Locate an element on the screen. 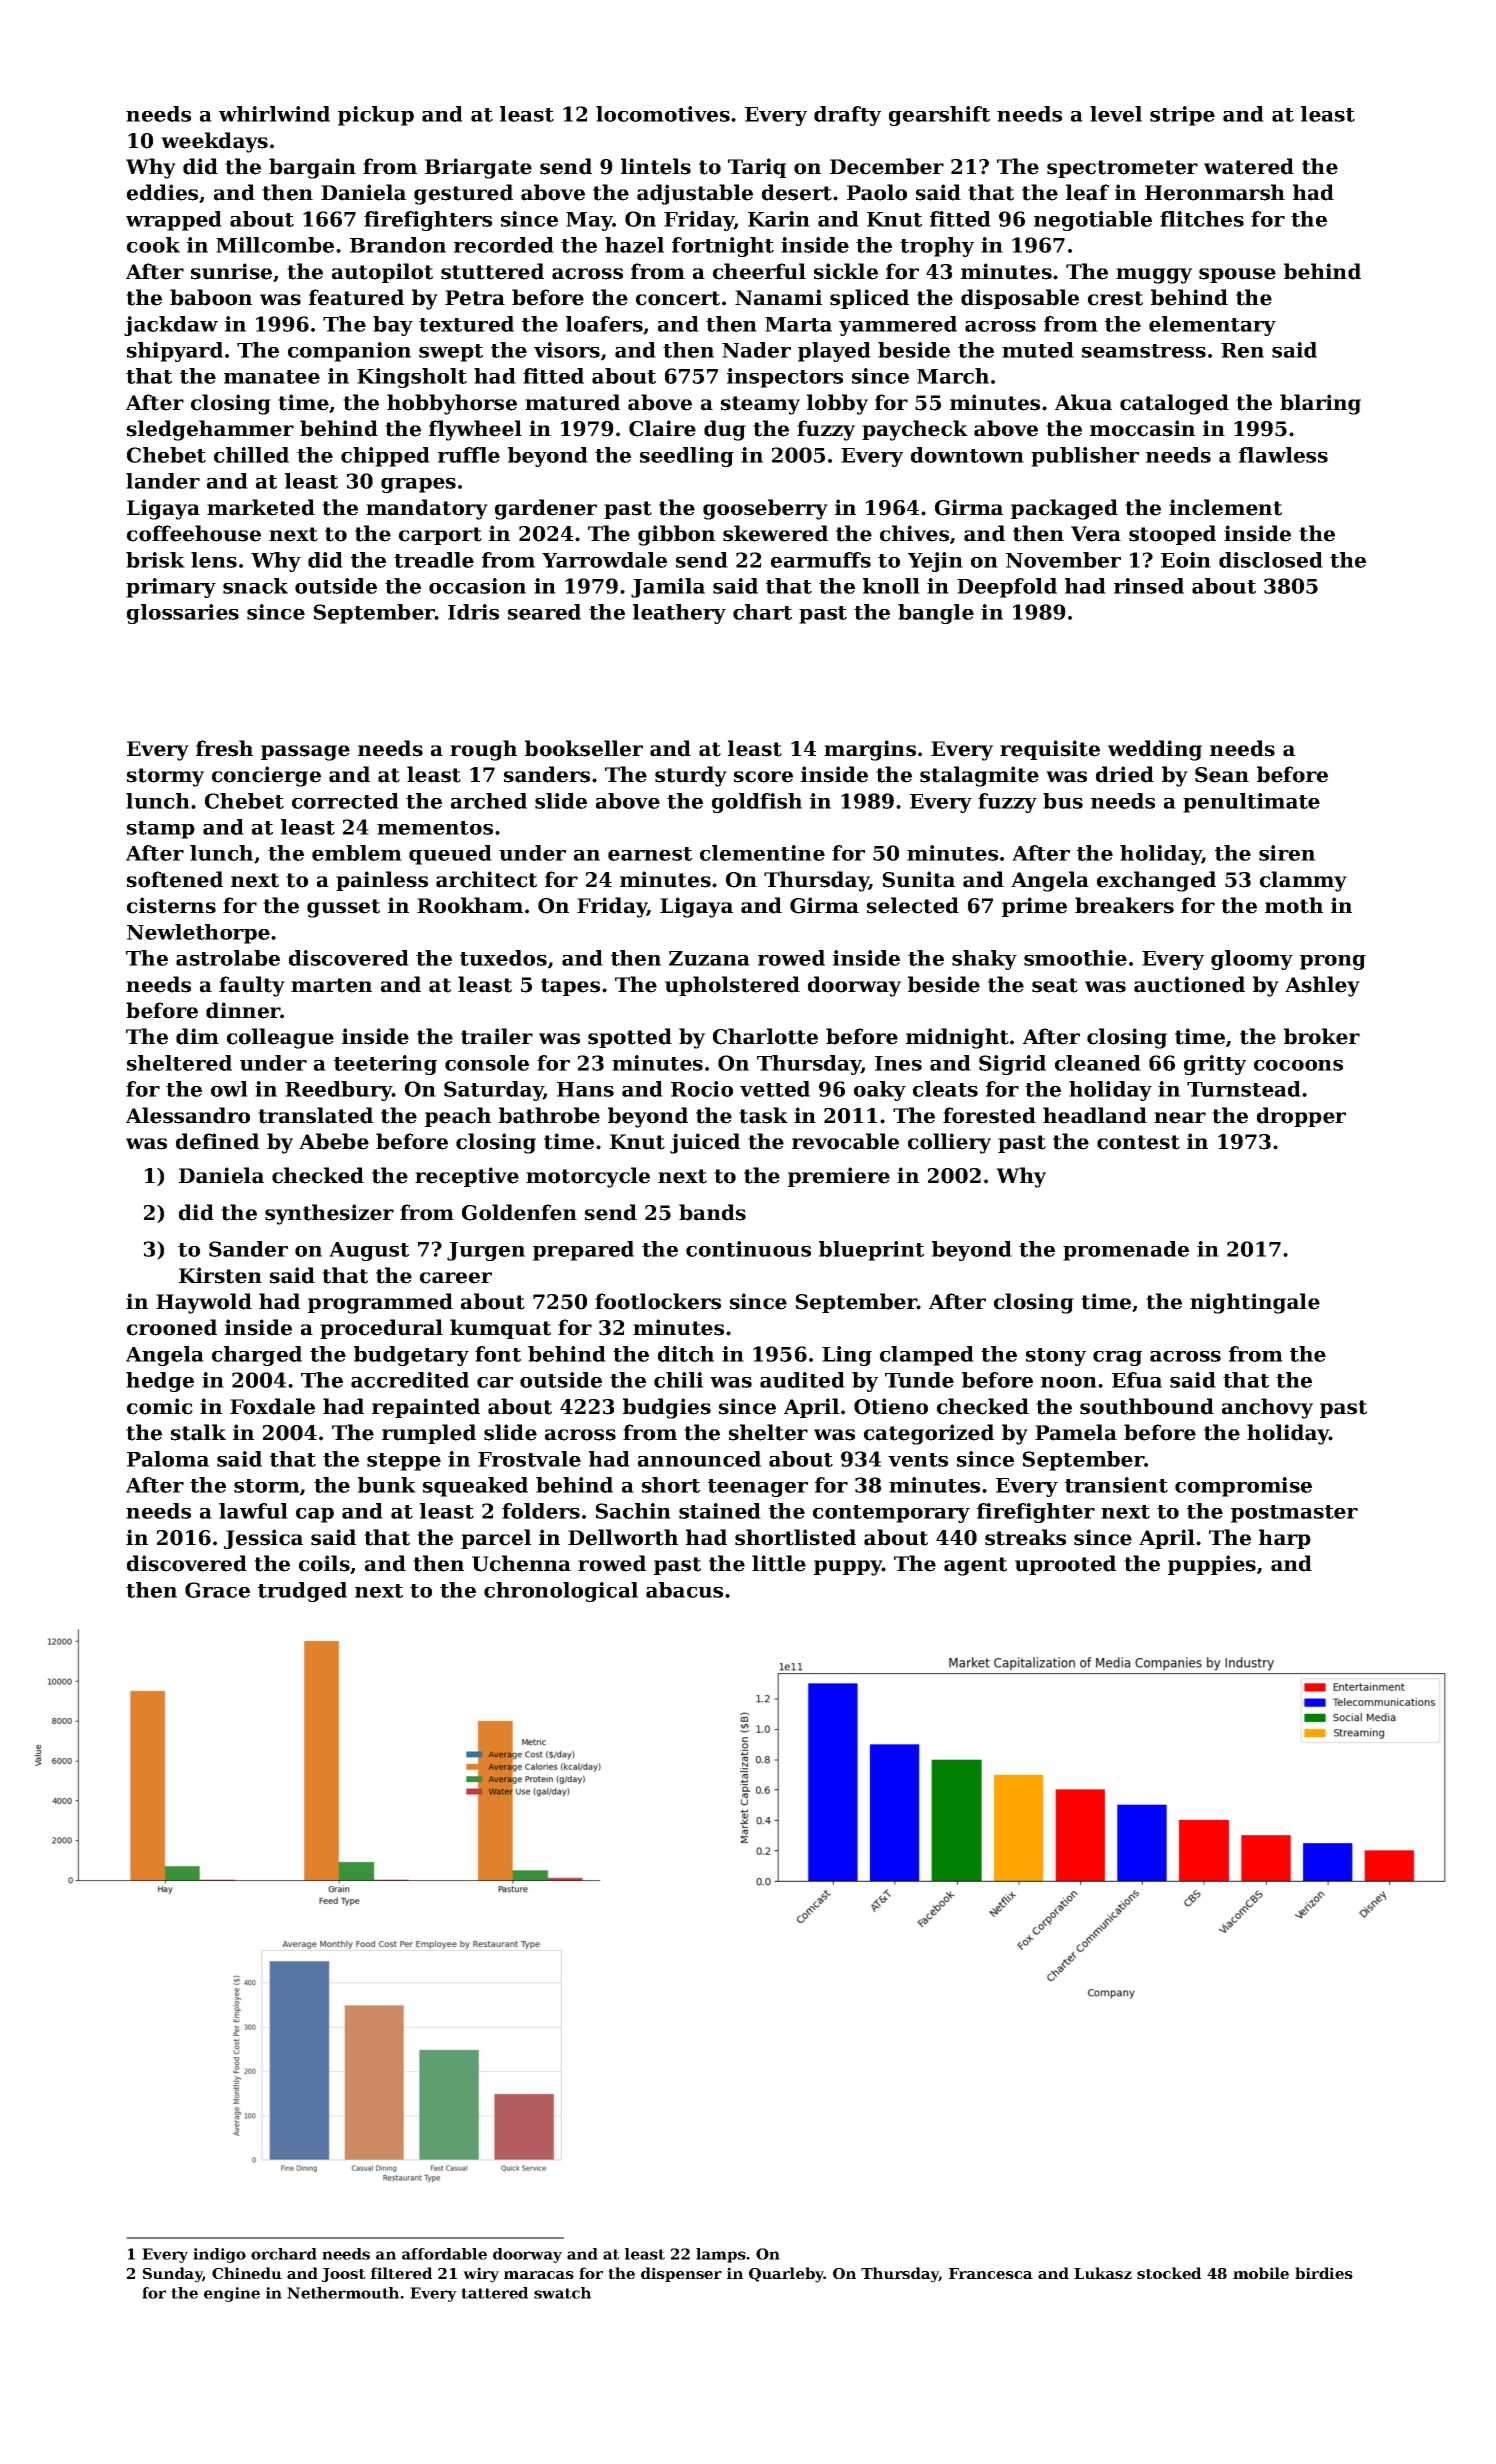 The image size is (1496, 2464). whirlwind is located at coordinates (274, 114).
